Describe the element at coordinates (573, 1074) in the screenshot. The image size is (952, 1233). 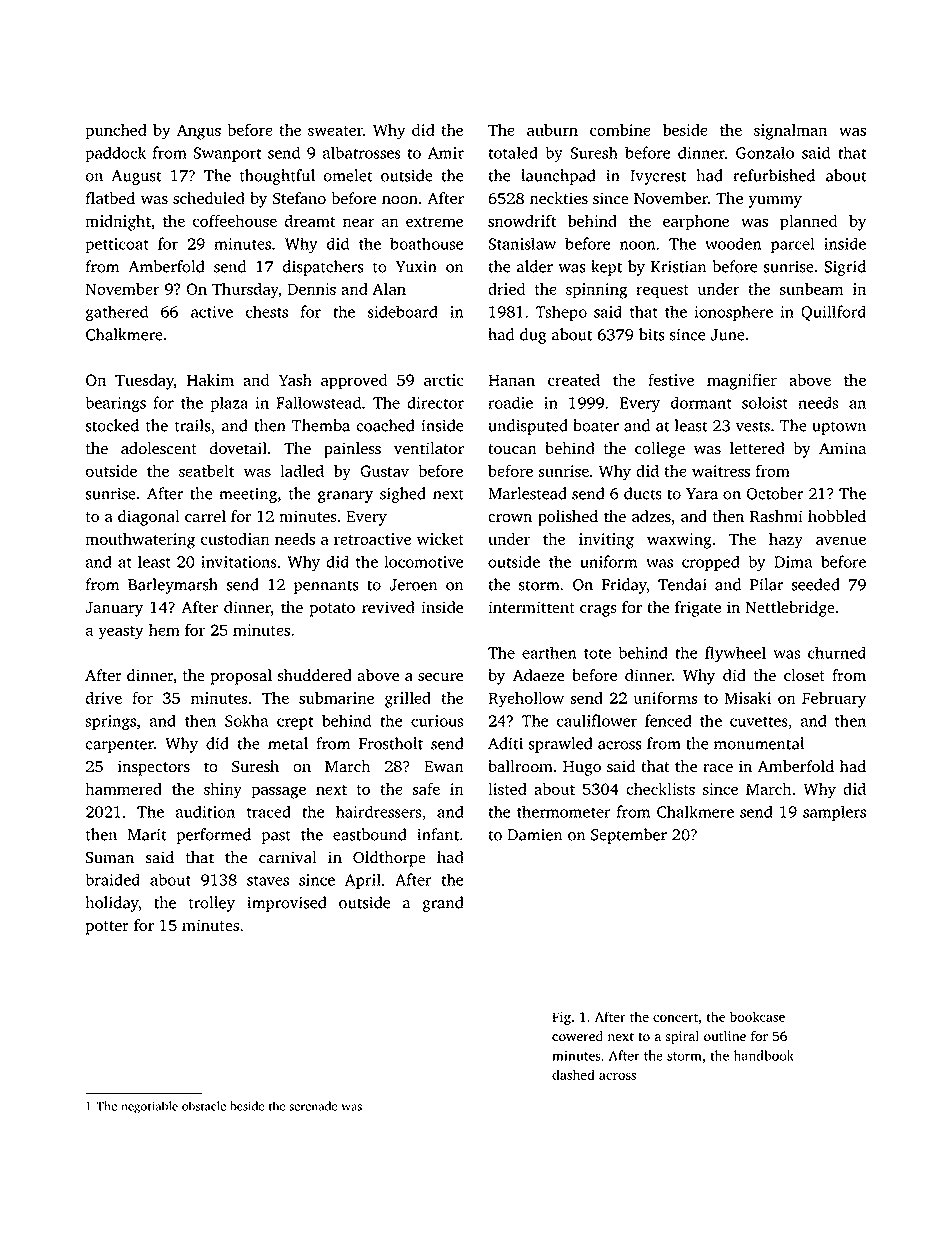
I see `dashed` at that location.
